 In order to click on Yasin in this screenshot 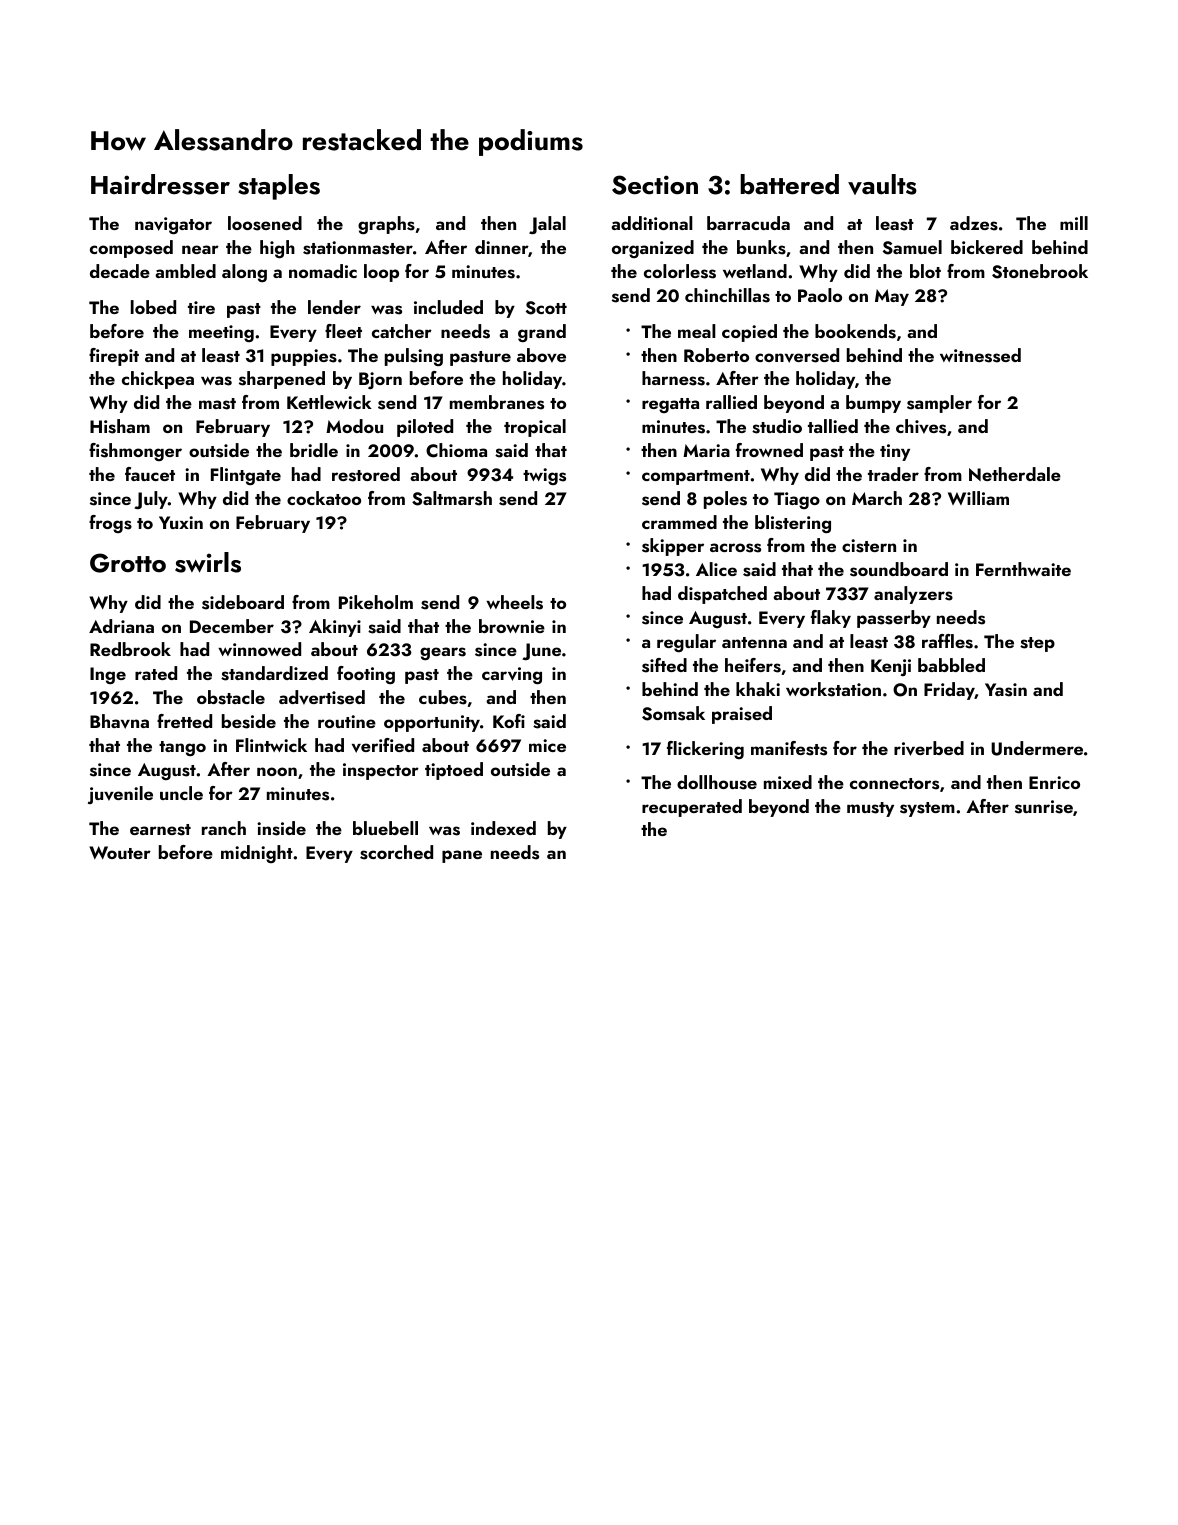, I will do `click(1006, 690)`.
